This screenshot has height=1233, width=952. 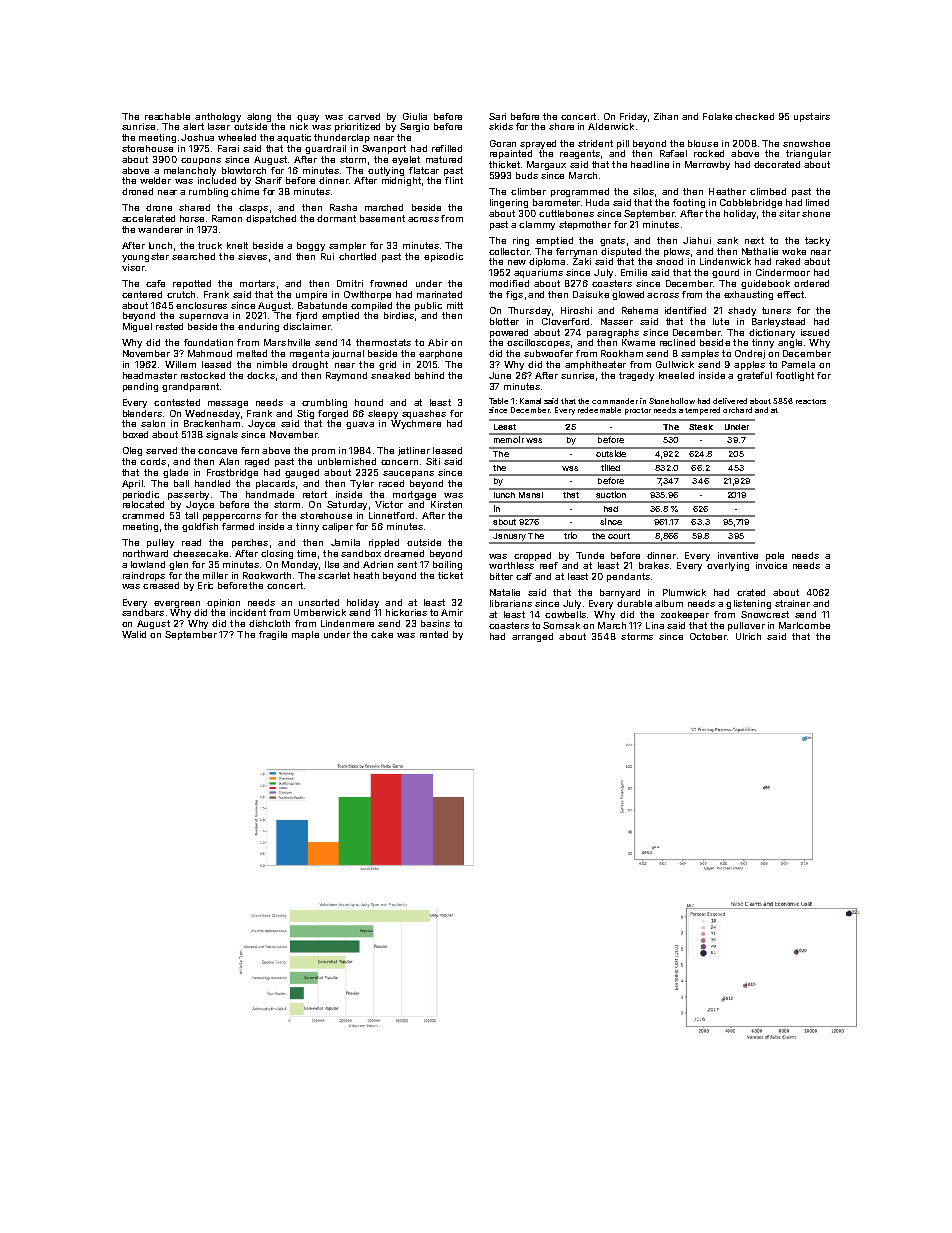 What do you see at coordinates (320, 612) in the screenshot?
I see `Umberwick` at bounding box center [320, 612].
